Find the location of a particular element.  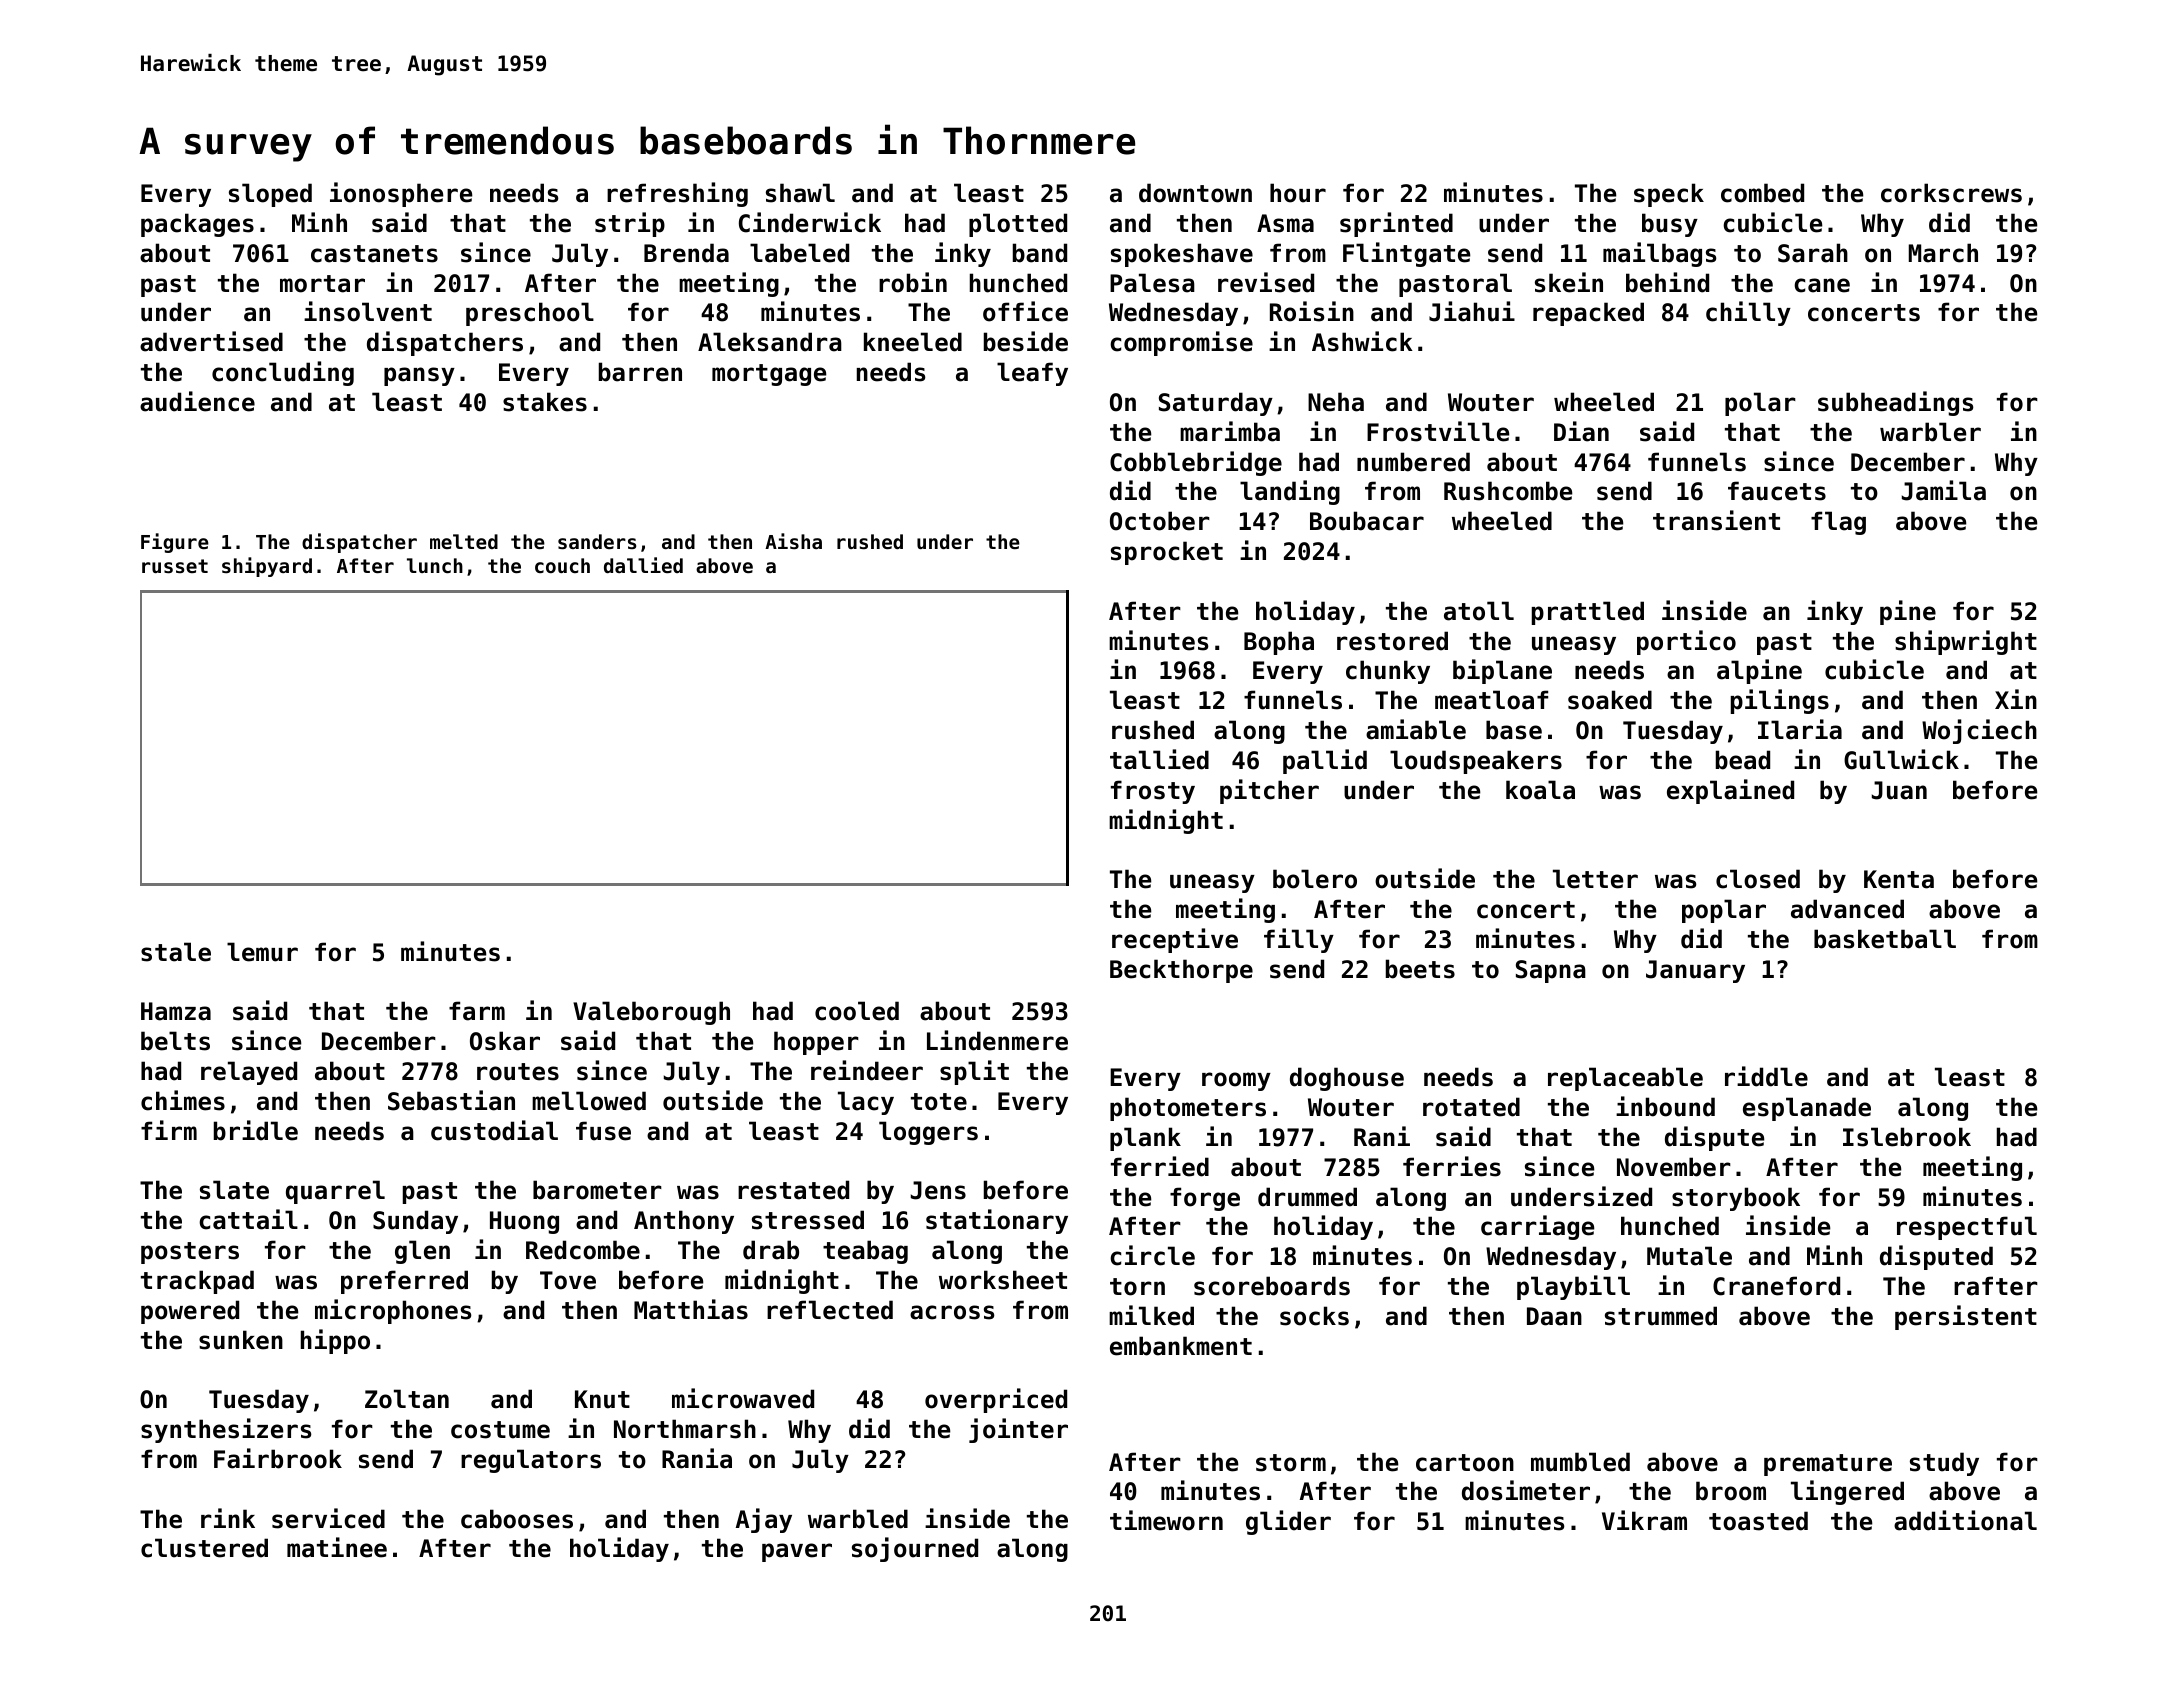

sanders is located at coordinates (597, 542).
